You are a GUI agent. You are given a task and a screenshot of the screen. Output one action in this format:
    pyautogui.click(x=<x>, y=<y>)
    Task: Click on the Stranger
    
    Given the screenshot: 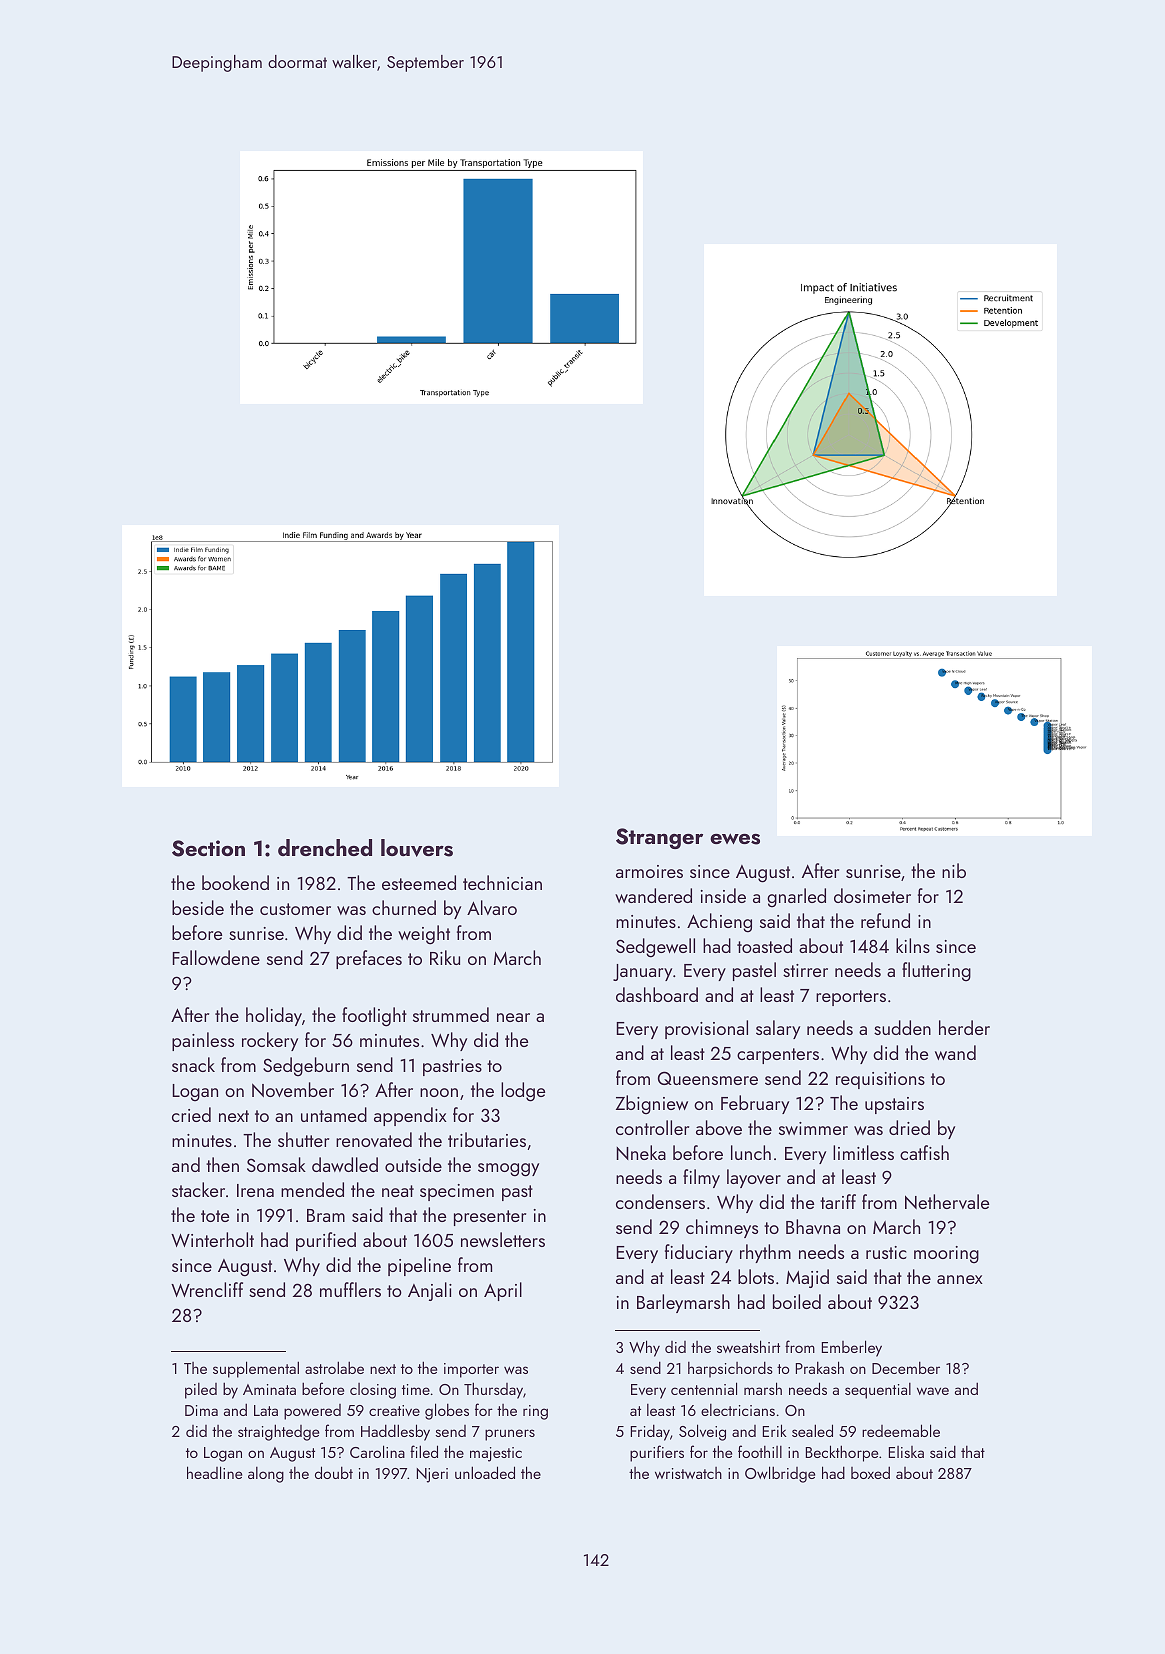 What is the action you would take?
    pyautogui.click(x=659, y=838)
